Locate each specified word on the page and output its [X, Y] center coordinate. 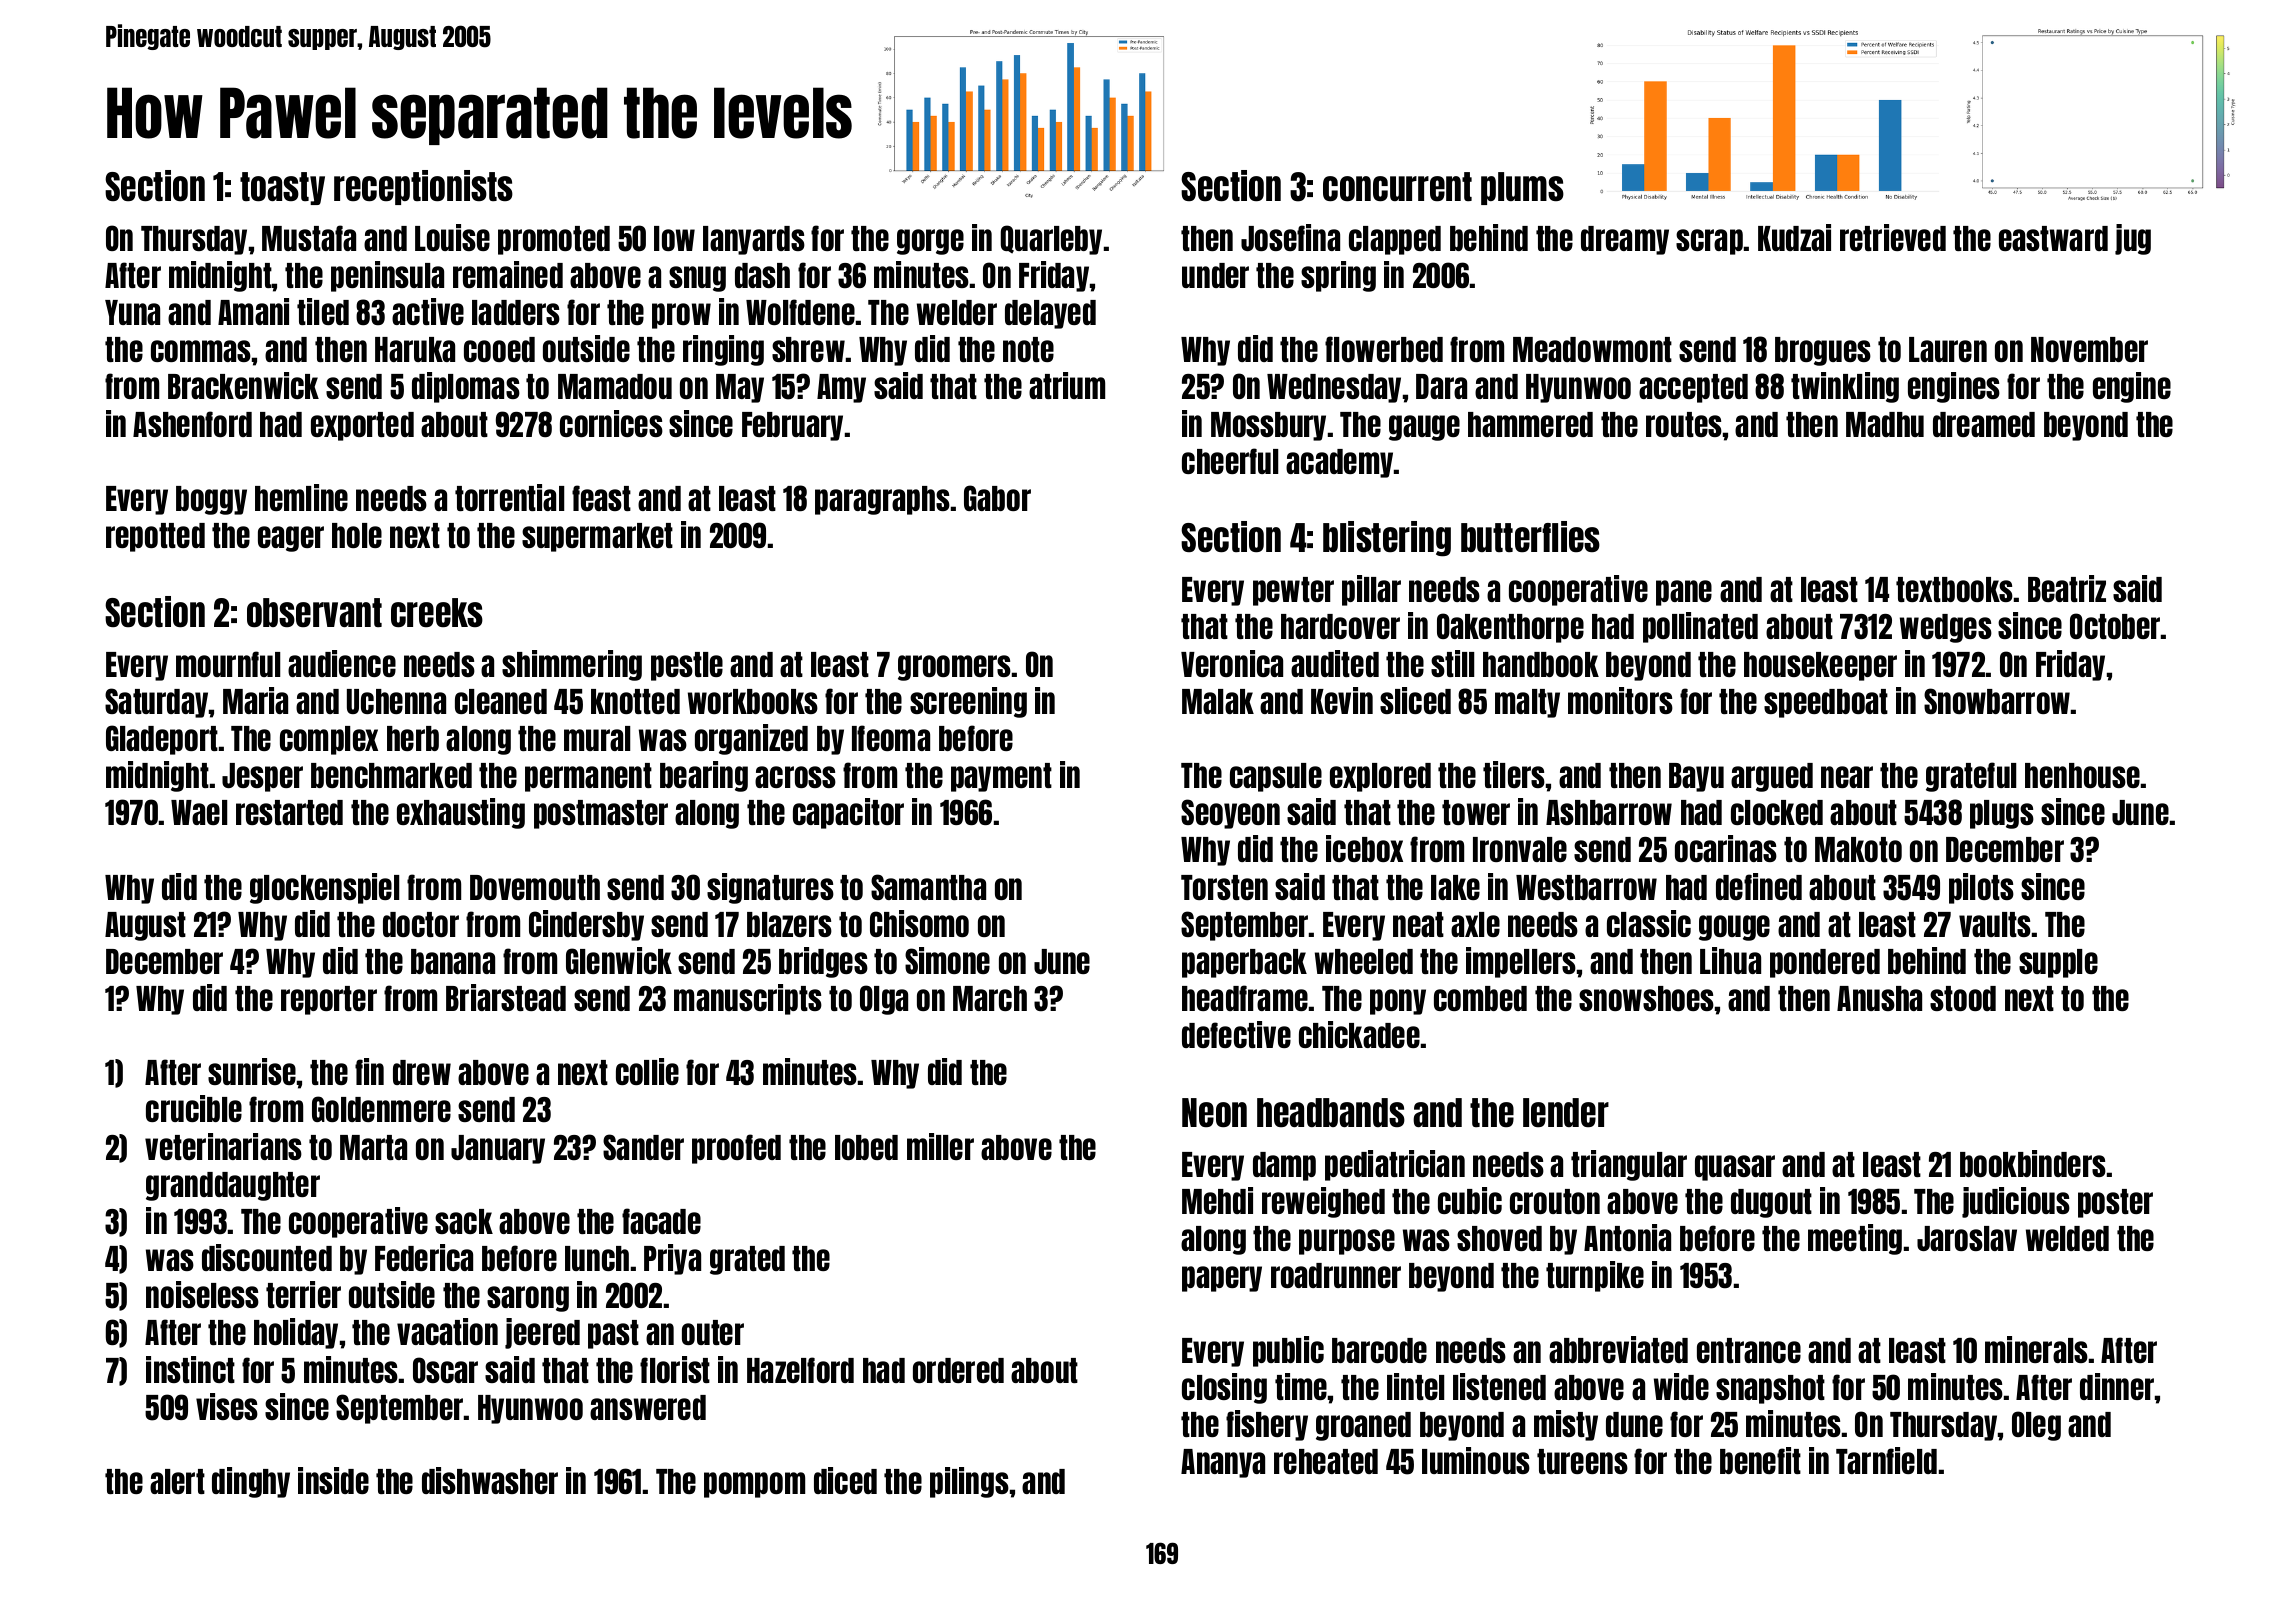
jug [2133, 239]
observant [314, 612]
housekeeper [1820, 666]
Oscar [445, 1370]
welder [957, 312]
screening [968, 702]
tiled [323, 311]
